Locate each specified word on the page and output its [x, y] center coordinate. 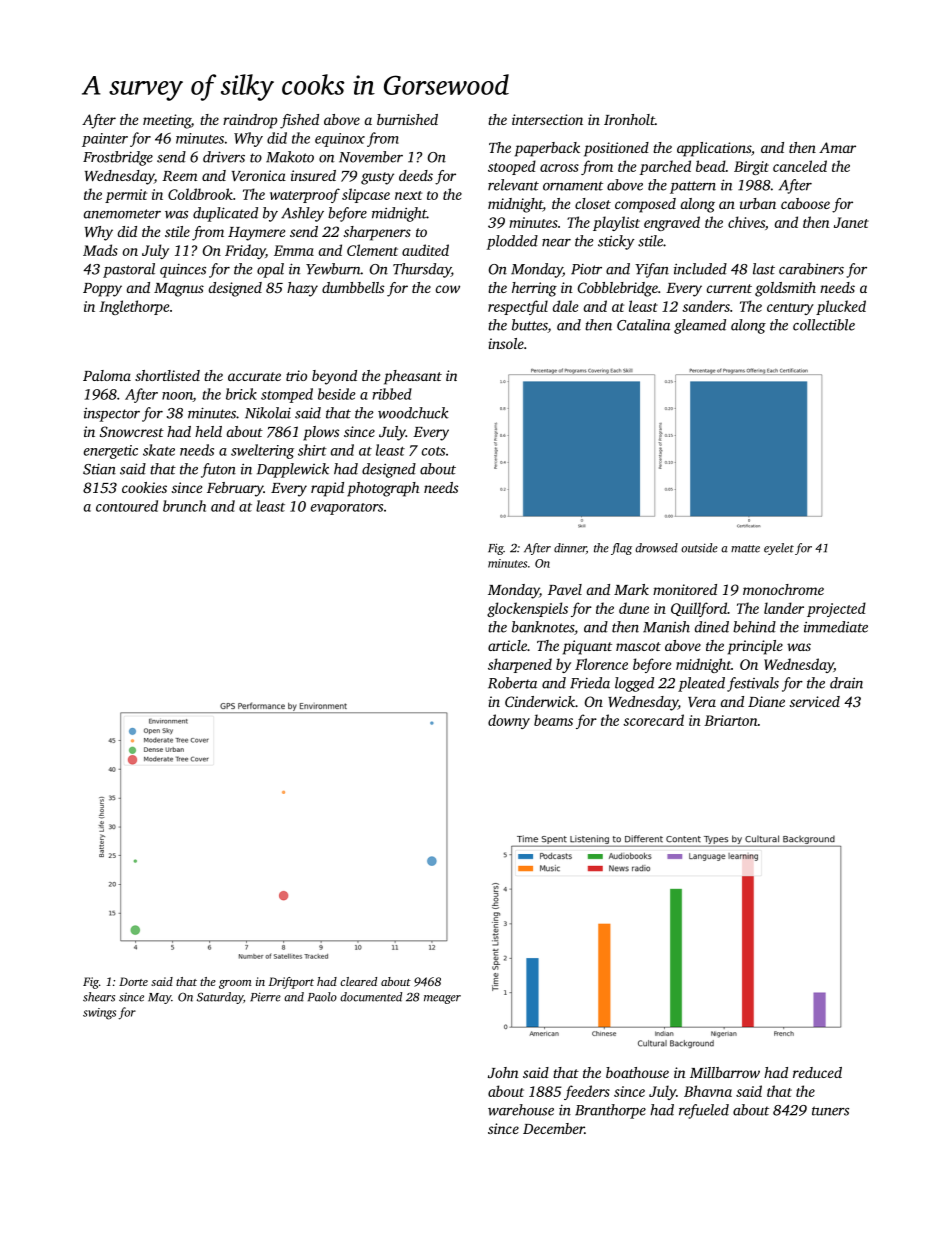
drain [846, 683]
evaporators [347, 509]
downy [509, 721]
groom [235, 984]
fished [299, 121]
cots [433, 451]
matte [745, 549]
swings [99, 1014]
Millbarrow [725, 1072]
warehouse [521, 1110]
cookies [144, 487]
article [507, 645]
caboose [805, 203]
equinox [340, 140]
